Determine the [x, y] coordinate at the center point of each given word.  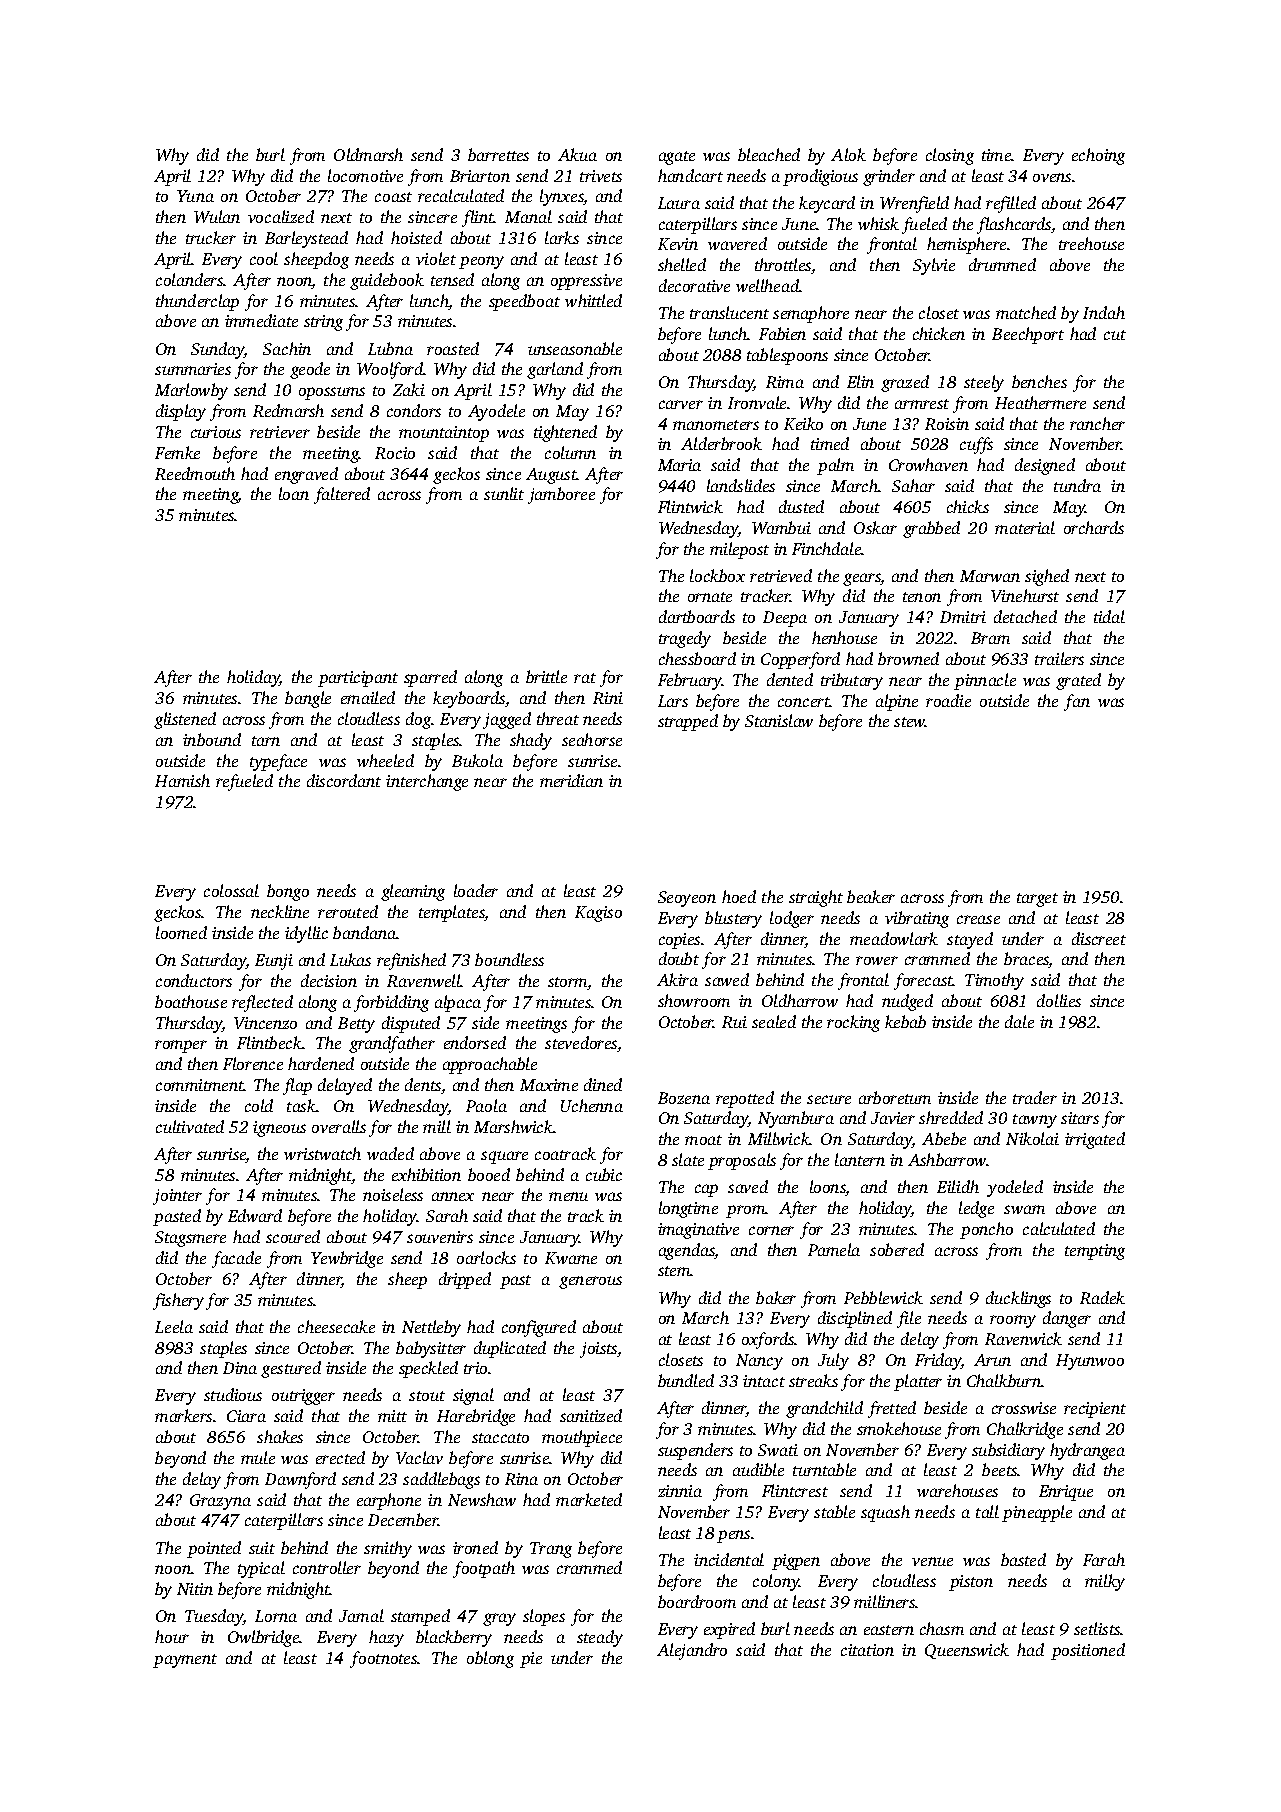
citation [867, 1650]
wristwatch [322, 1153]
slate [688, 1159]
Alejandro [692, 1651]
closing [950, 156]
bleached [769, 154]
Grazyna [220, 1502]
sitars [1080, 1118]
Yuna [195, 196]
